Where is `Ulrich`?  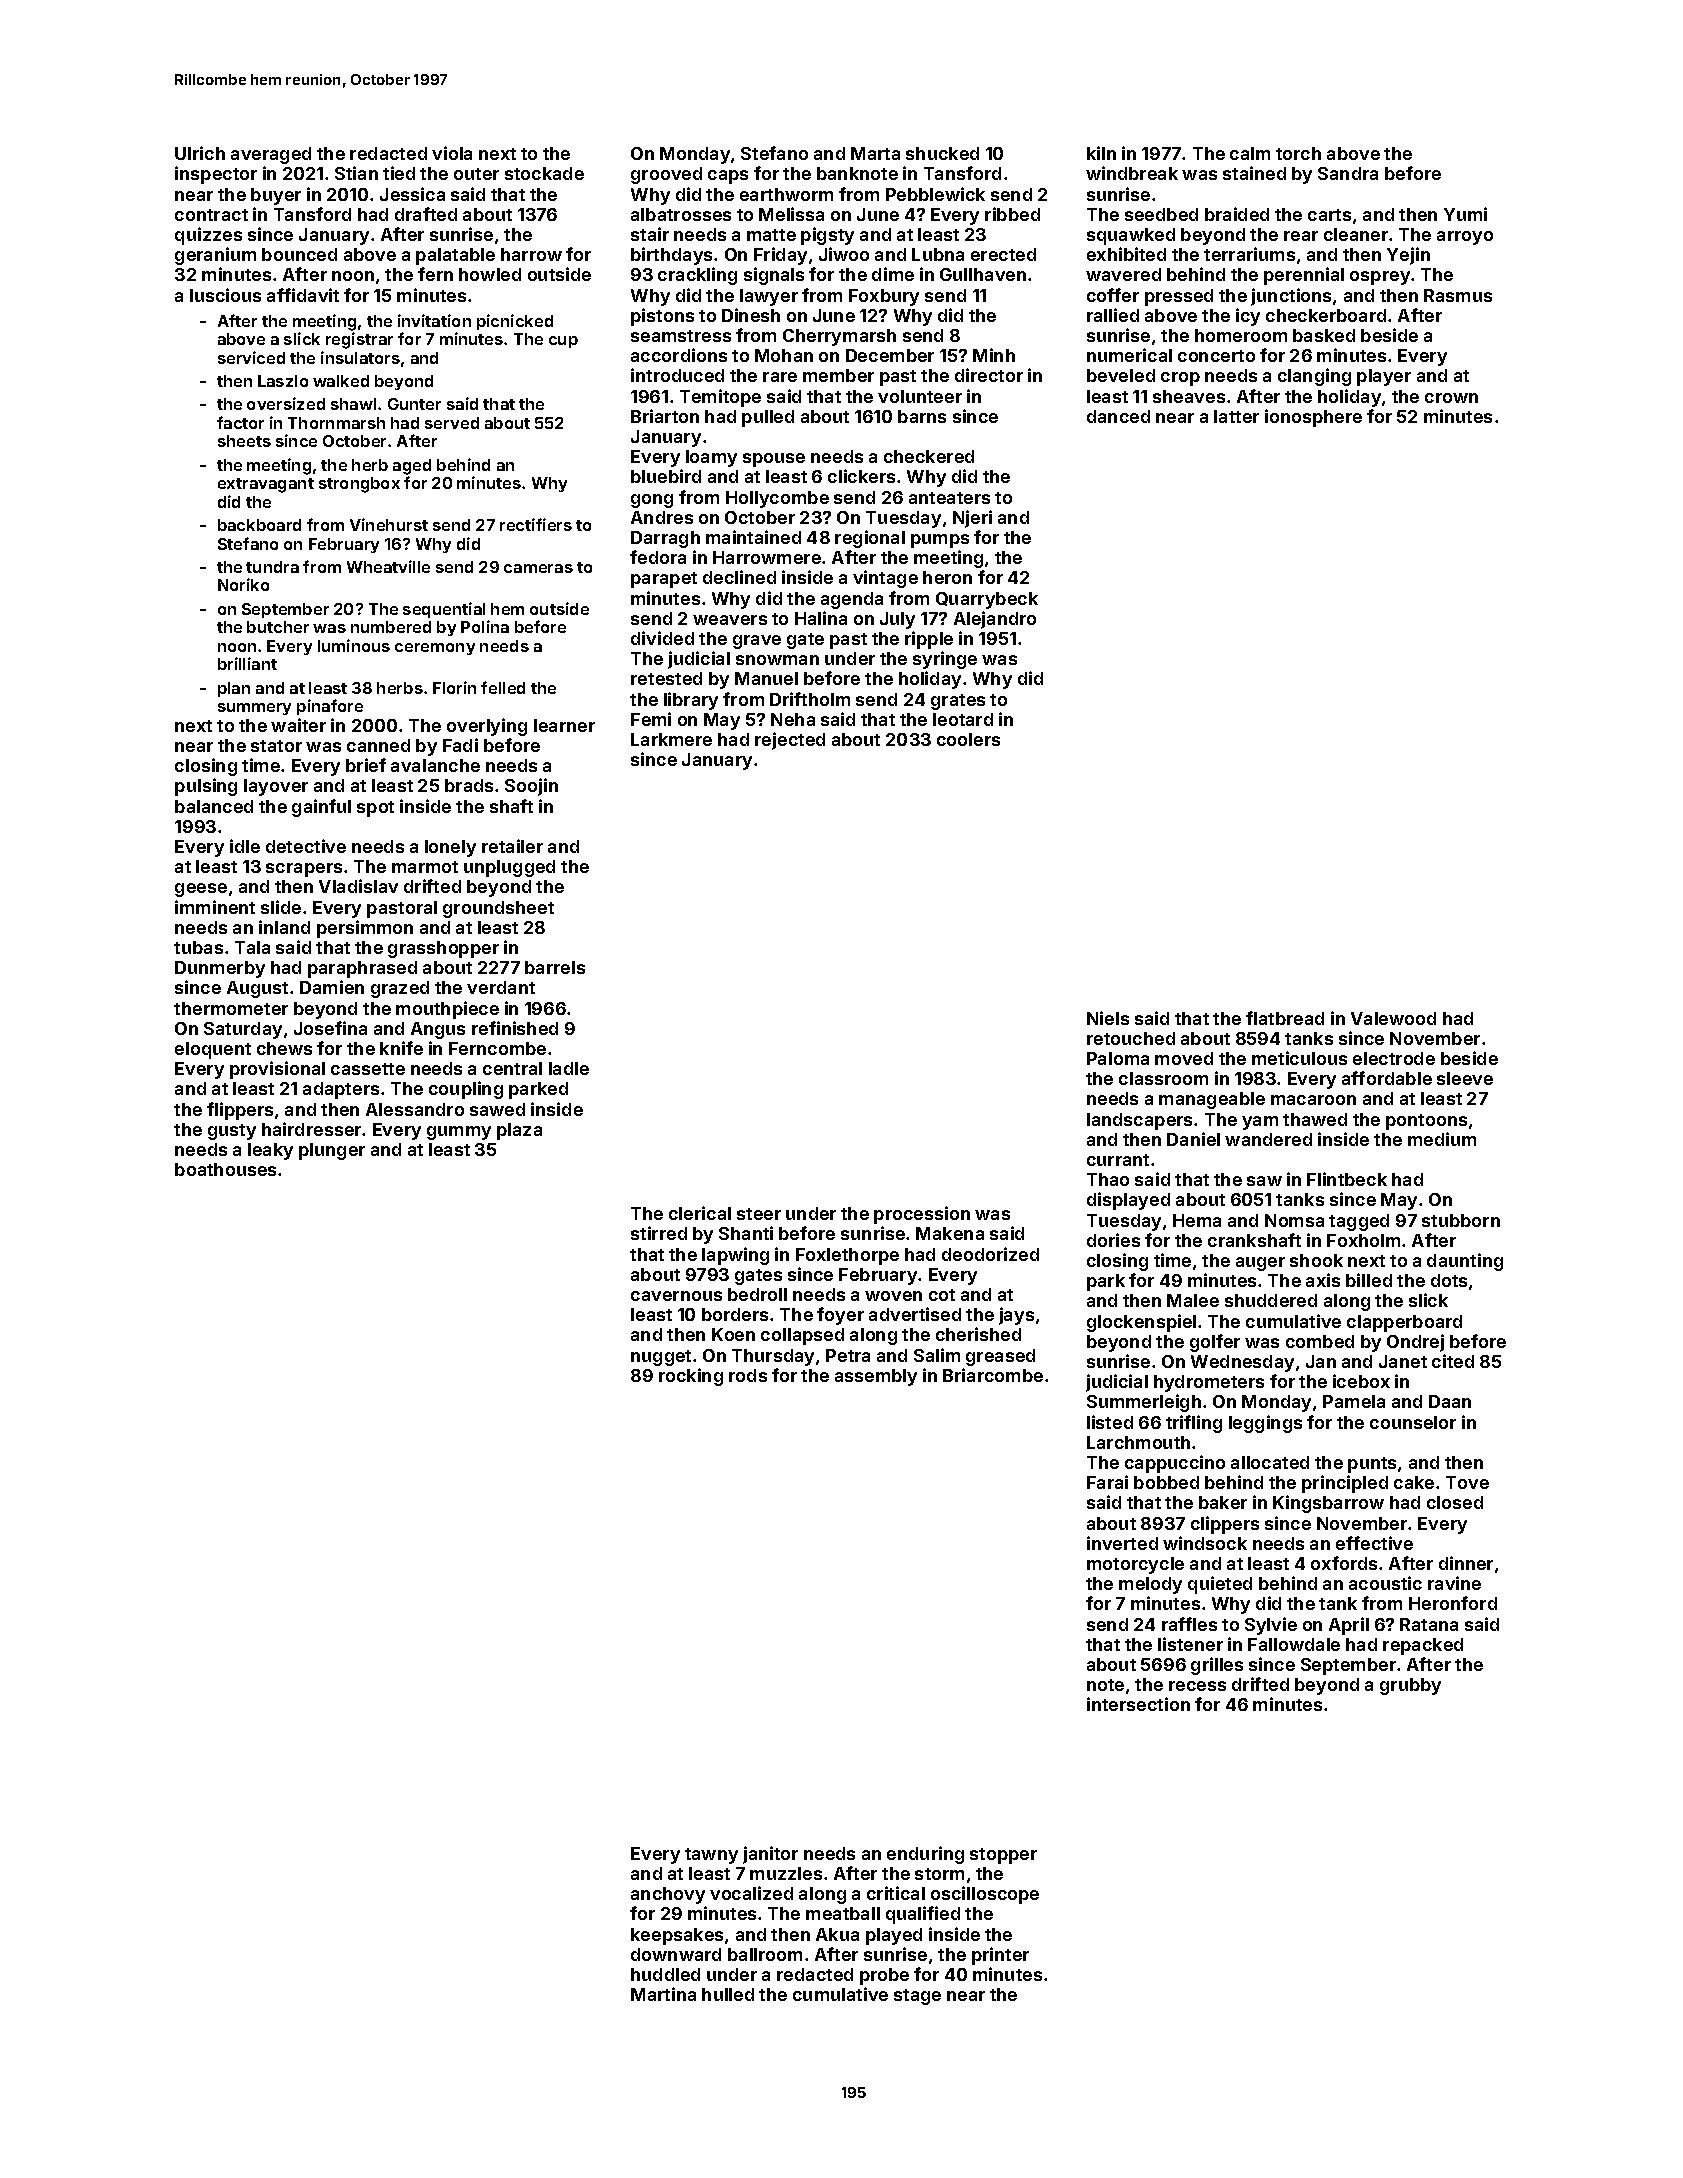 Ulrich is located at coordinates (200, 153).
